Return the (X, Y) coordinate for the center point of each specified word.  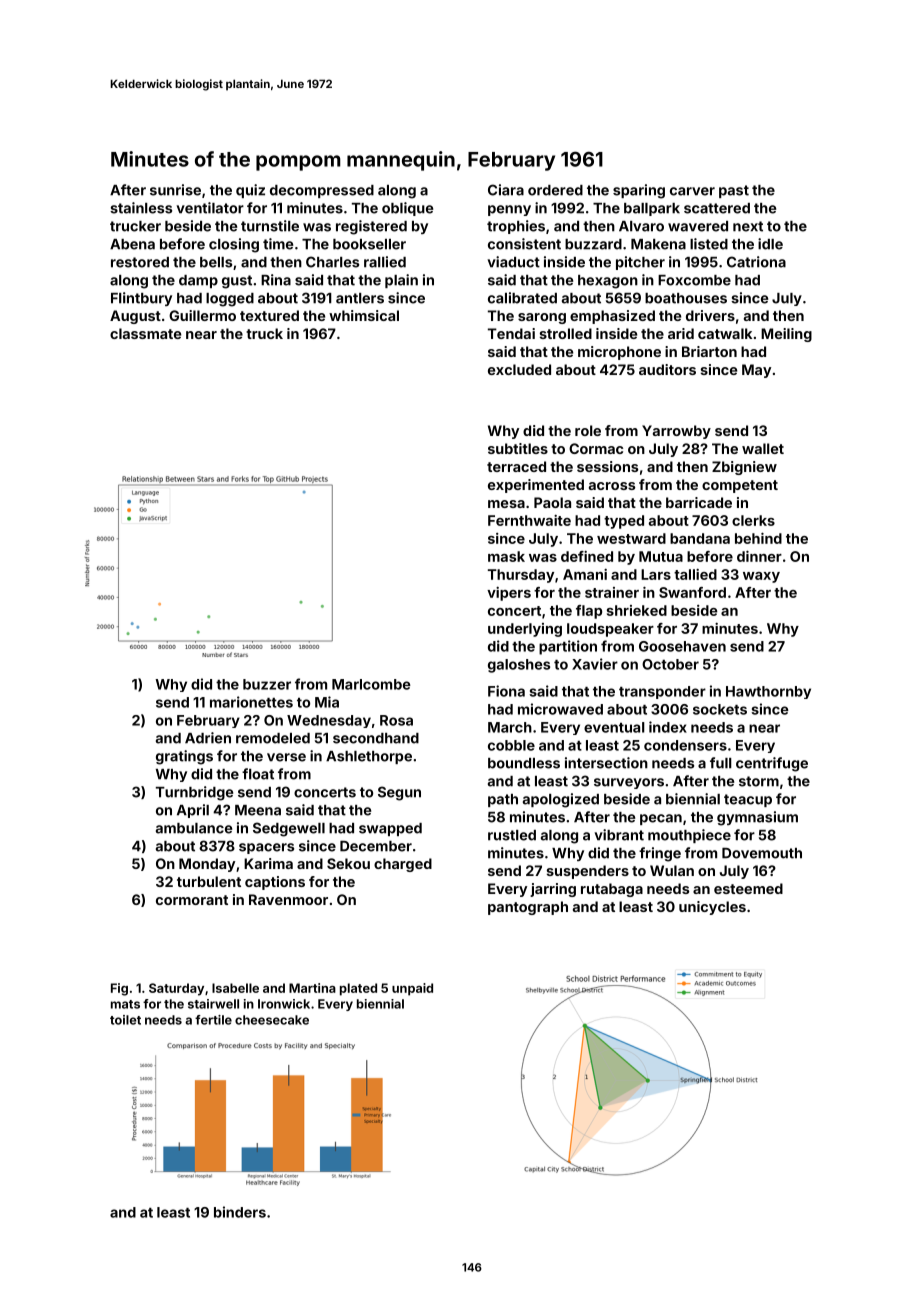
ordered (555, 190)
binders (240, 1212)
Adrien (208, 738)
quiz (250, 191)
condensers (685, 745)
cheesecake (272, 1020)
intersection (606, 763)
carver (692, 191)
